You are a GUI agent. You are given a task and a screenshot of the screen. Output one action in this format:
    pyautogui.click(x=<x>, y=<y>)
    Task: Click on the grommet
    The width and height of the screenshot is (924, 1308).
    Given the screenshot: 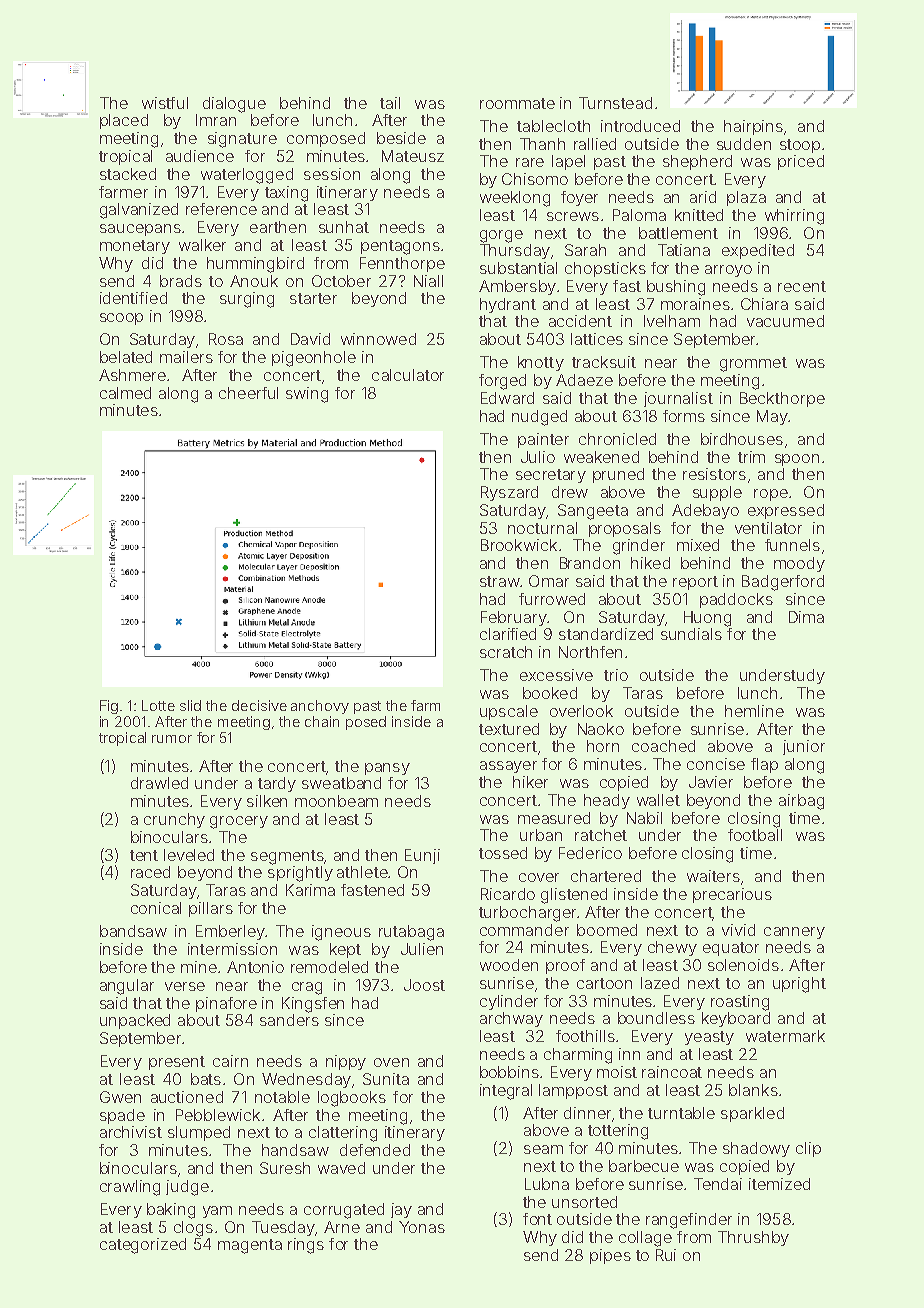 What is the action you would take?
    pyautogui.click(x=753, y=364)
